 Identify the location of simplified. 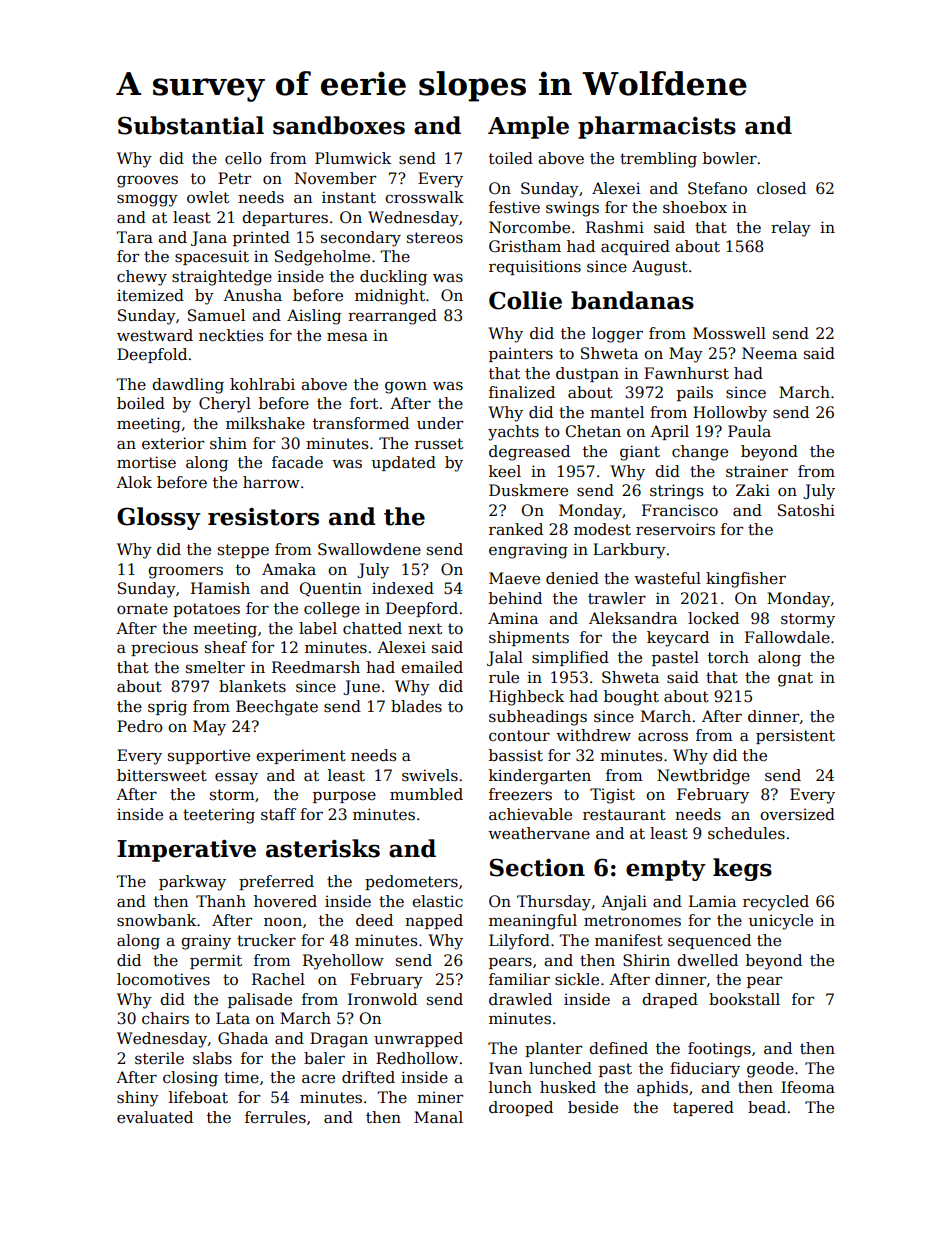
(570, 658).
